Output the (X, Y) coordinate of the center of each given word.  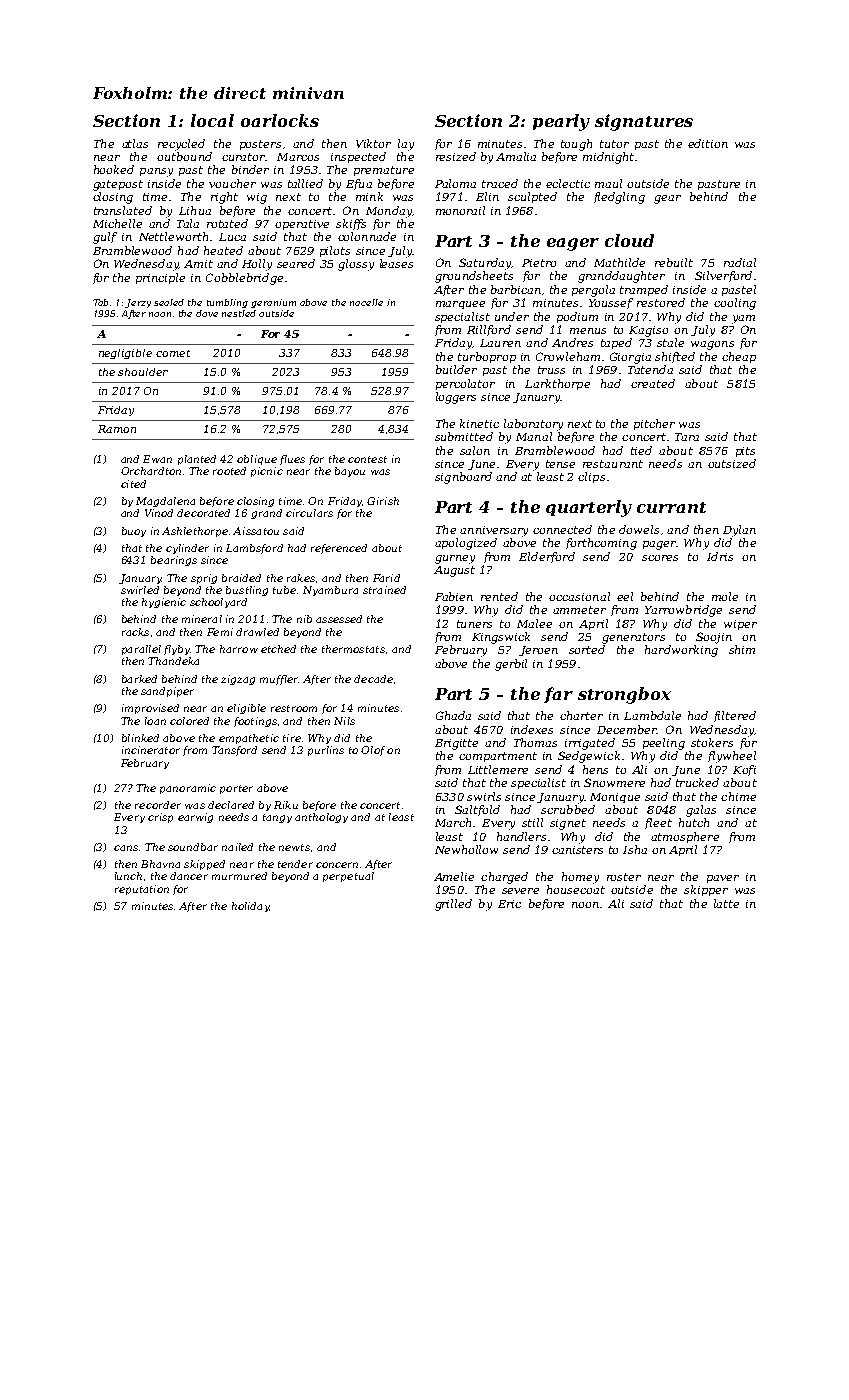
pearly (561, 122)
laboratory (533, 425)
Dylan (739, 531)
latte (726, 903)
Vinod (159, 513)
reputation (142, 890)
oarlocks (280, 120)
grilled (453, 905)
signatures (644, 122)
